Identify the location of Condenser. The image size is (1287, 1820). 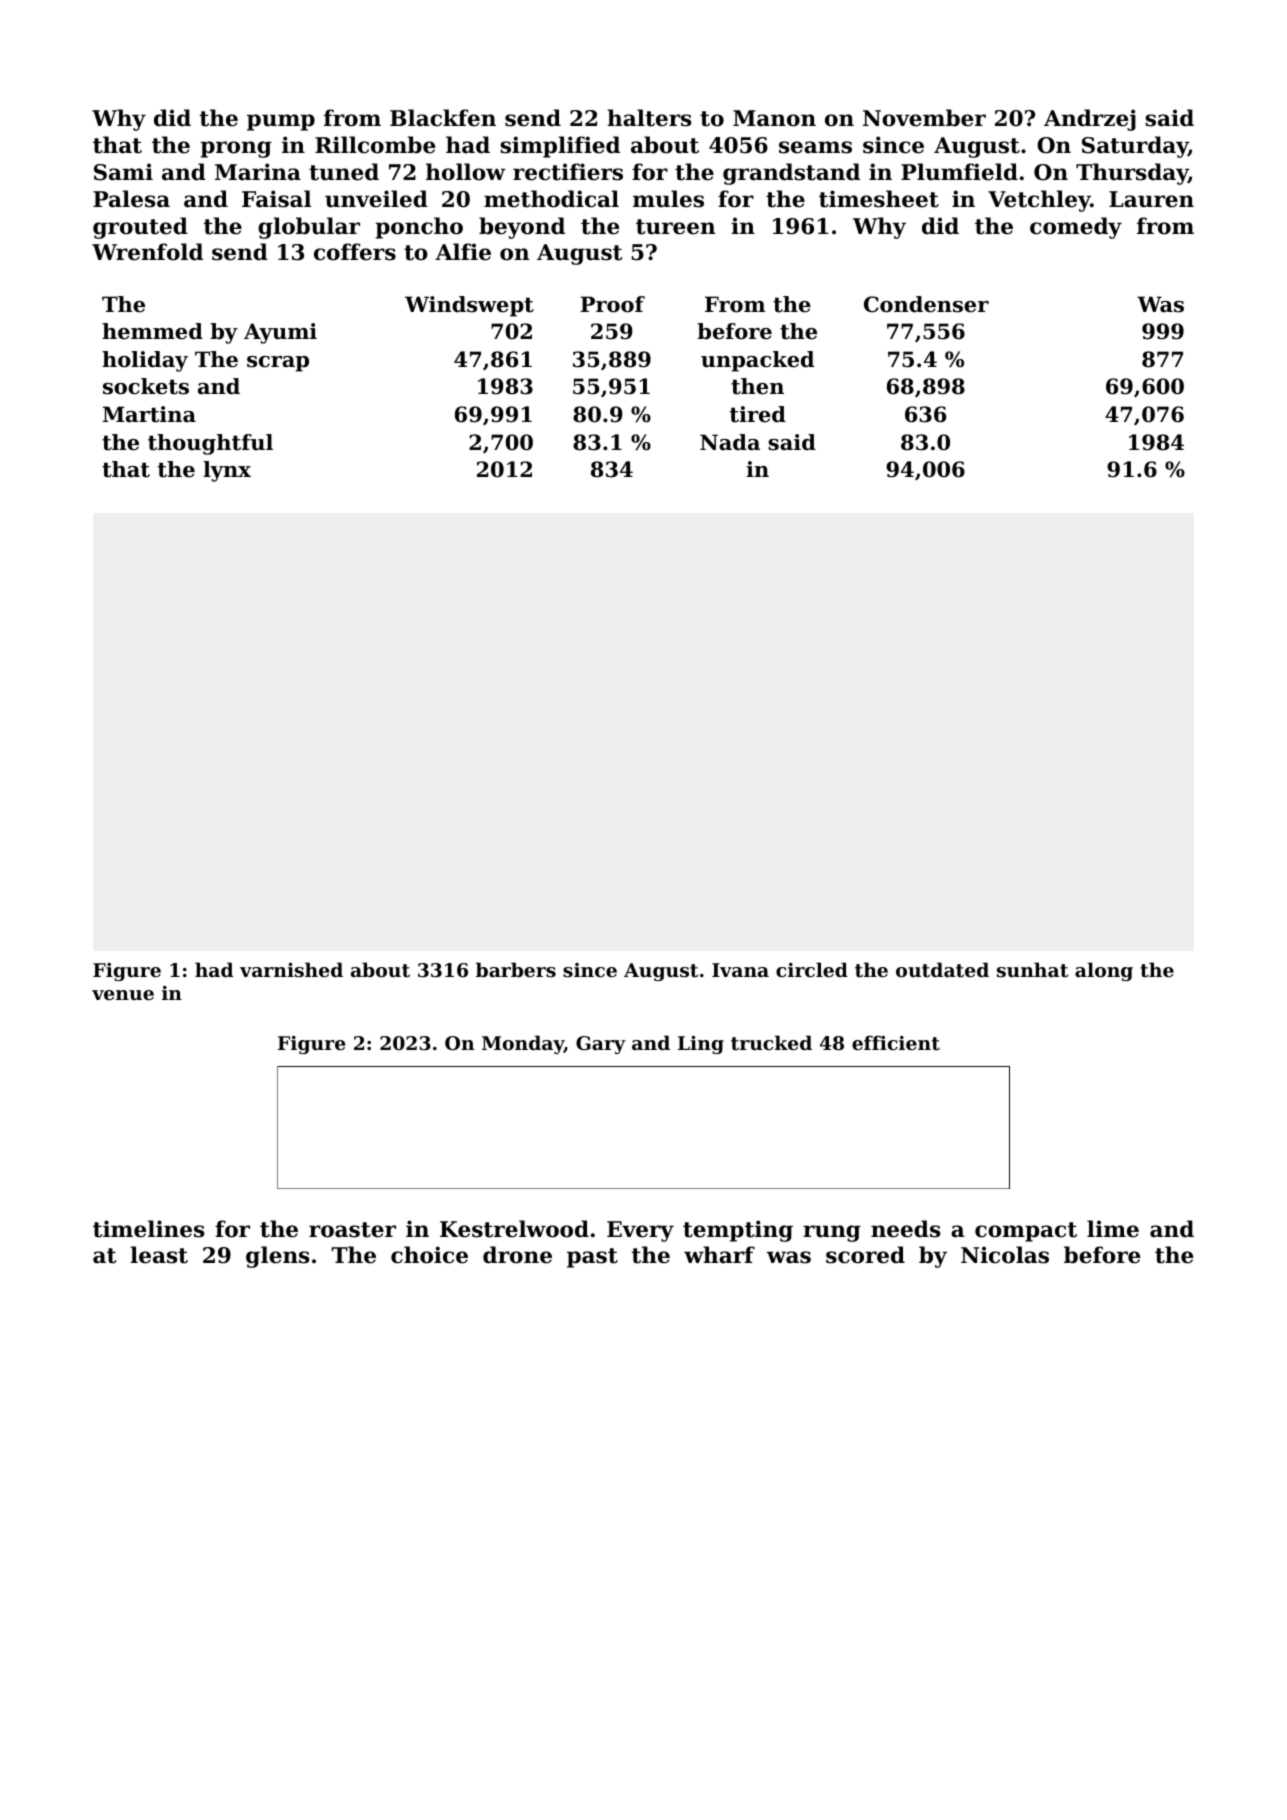
(926, 304).
